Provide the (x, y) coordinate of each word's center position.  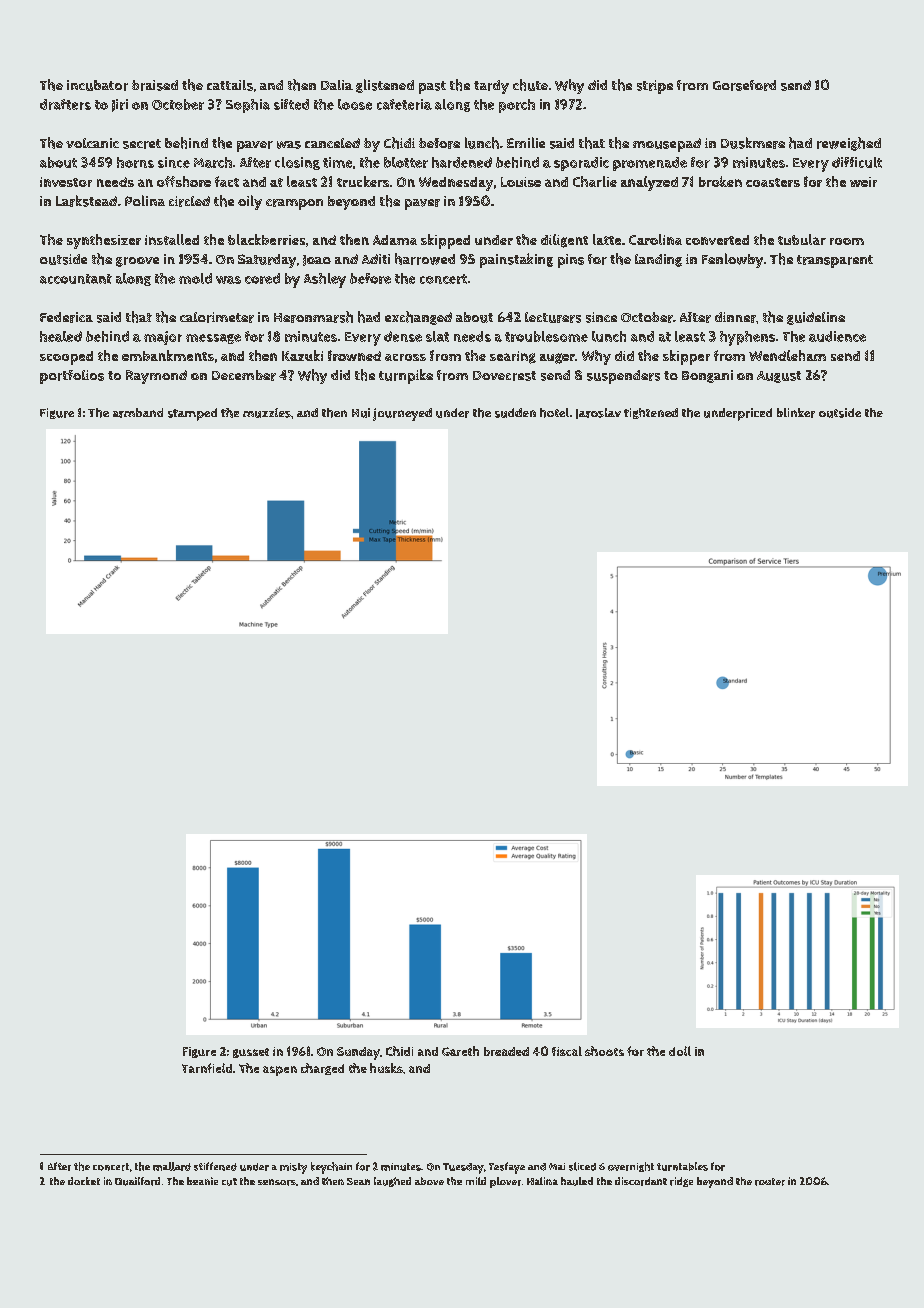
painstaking (516, 260)
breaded (506, 1051)
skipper (686, 357)
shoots (604, 1051)
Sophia (248, 106)
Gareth (460, 1051)
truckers (363, 181)
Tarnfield (207, 1068)
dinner (735, 317)
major (163, 338)
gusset (251, 1053)
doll (680, 1051)
